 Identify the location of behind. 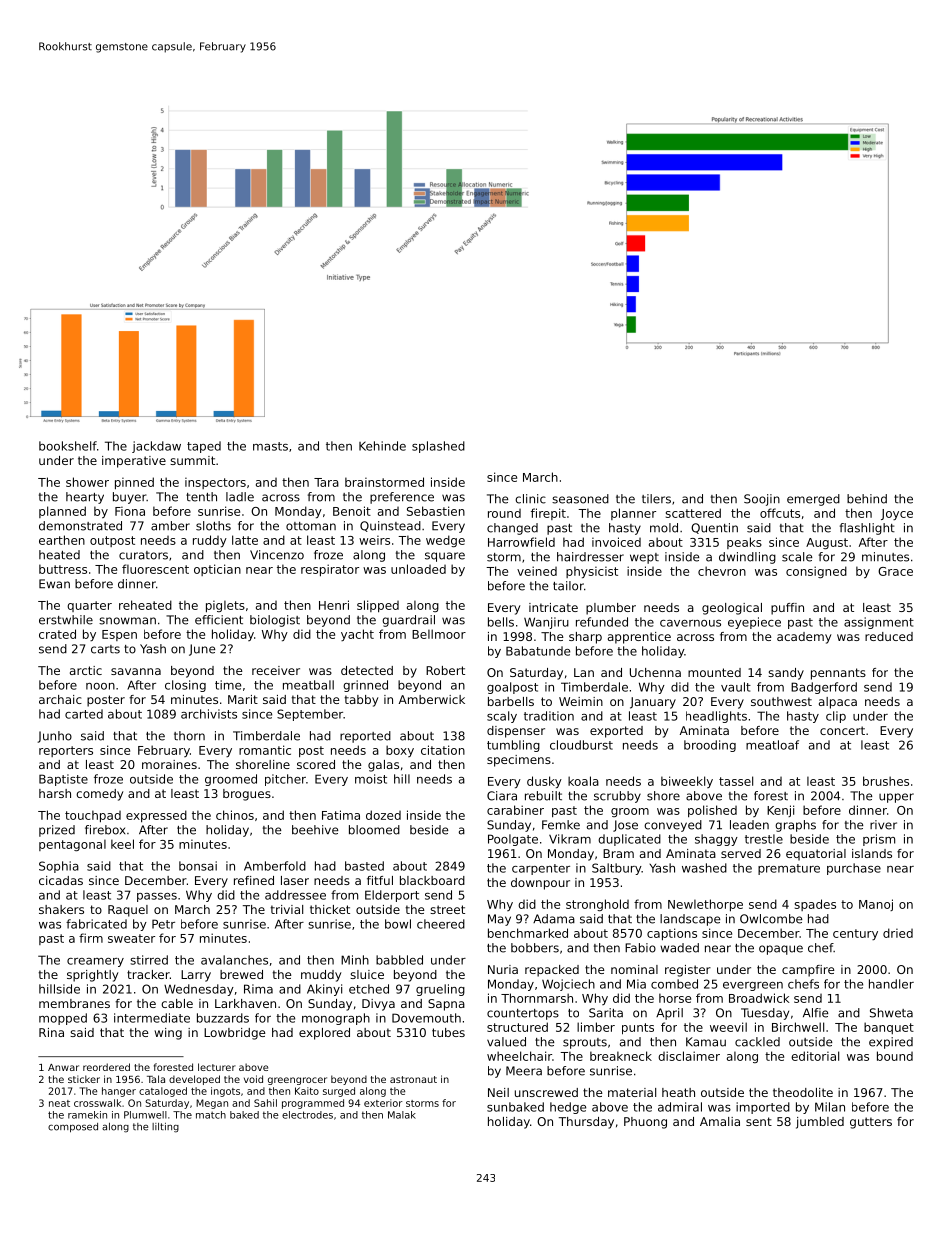
(867, 499).
